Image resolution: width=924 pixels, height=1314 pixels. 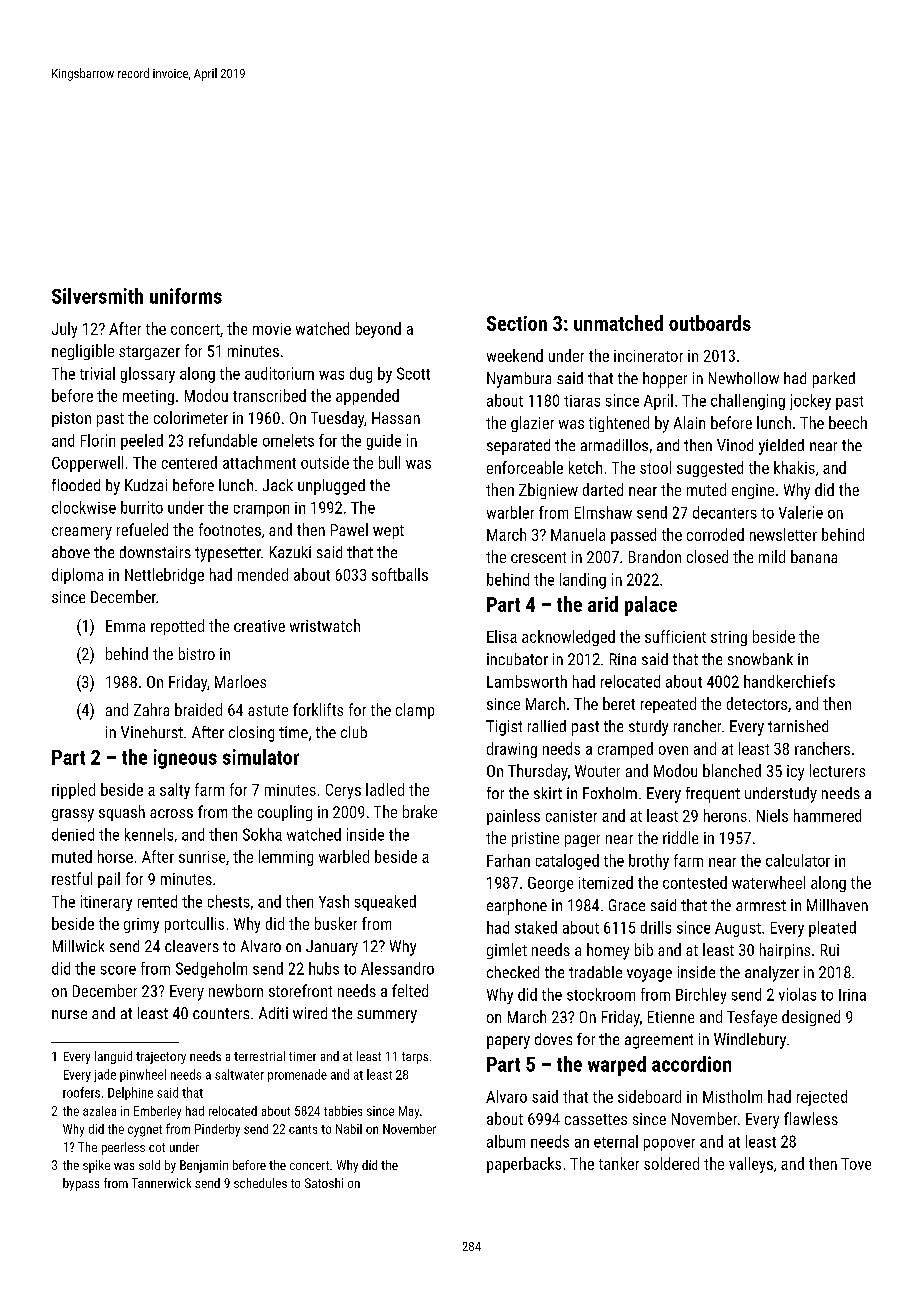 I want to click on counters, so click(x=221, y=1013).
